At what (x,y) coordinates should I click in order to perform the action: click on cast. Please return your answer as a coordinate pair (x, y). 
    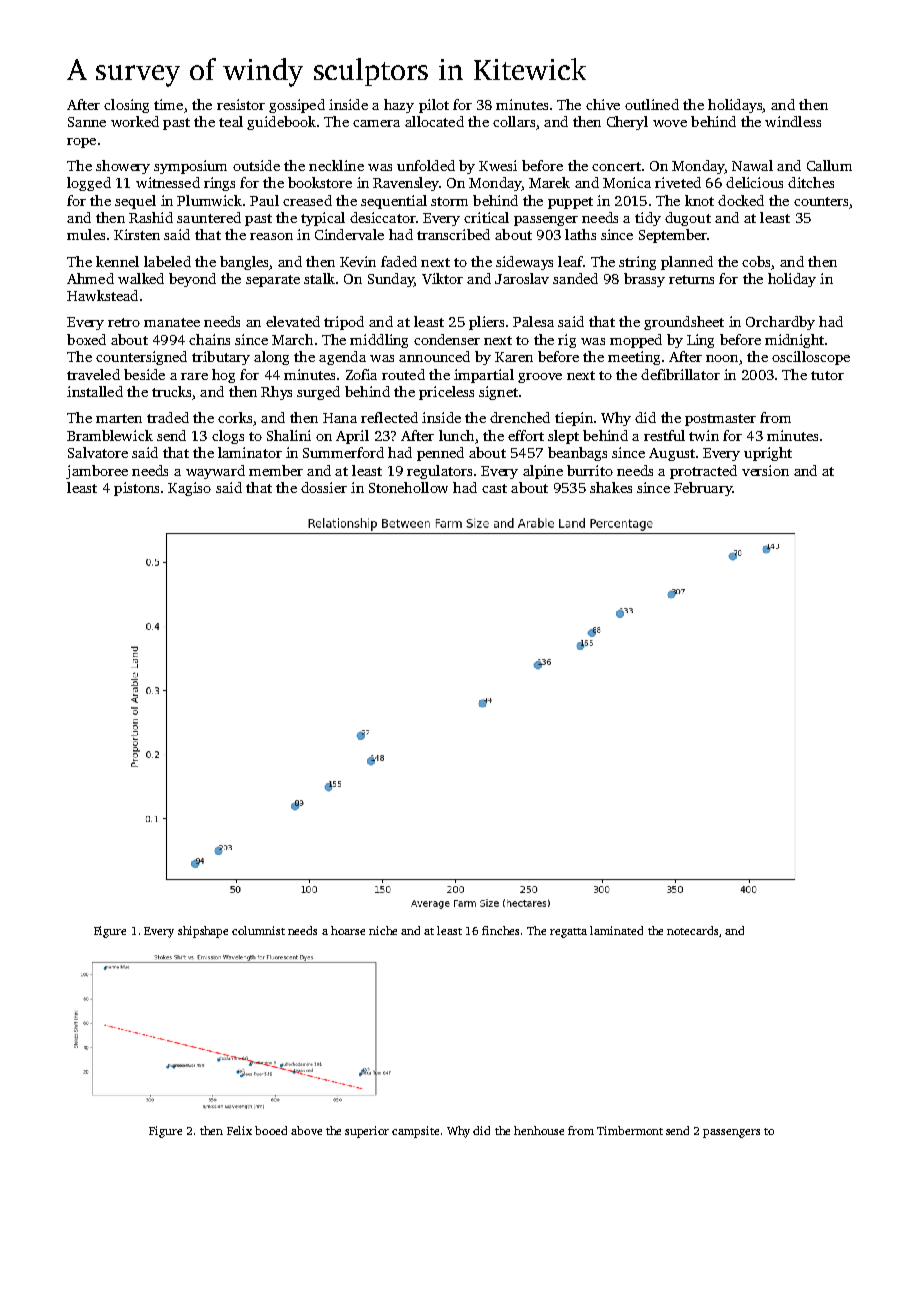
    Looking at the image, I should click on (494, 488).
